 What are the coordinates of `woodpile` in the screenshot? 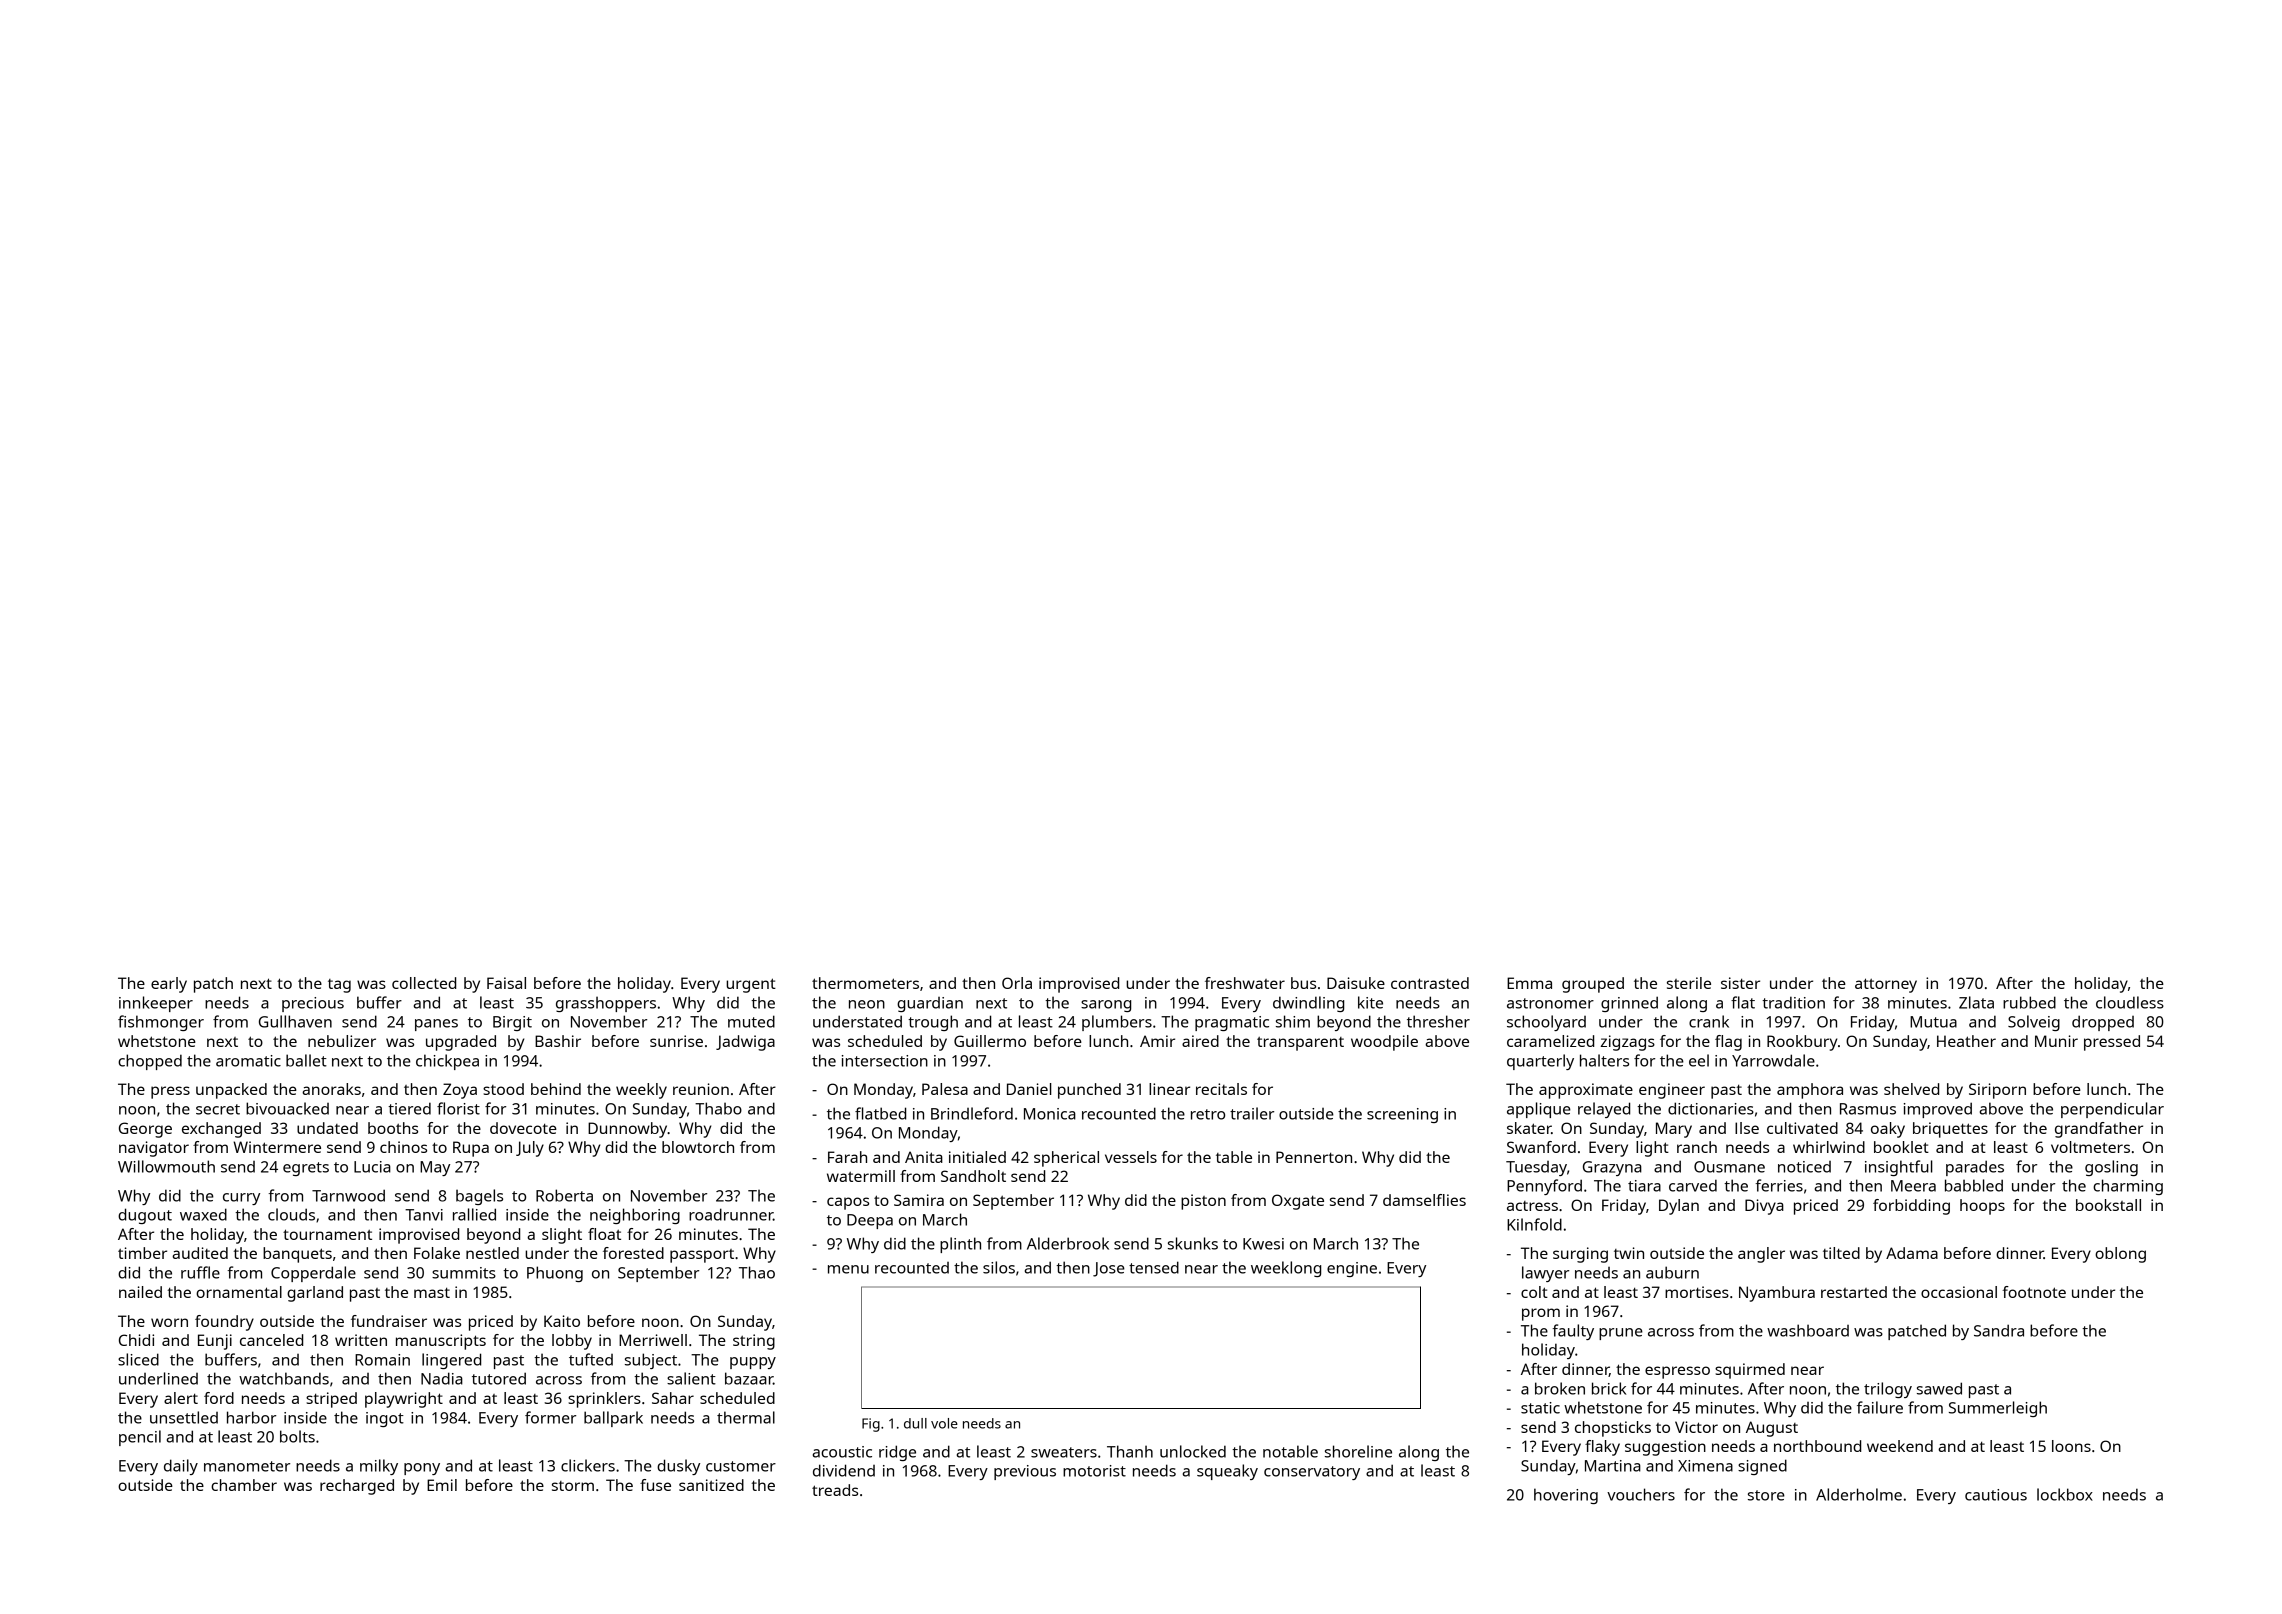 It's located at (1384, 1043).
